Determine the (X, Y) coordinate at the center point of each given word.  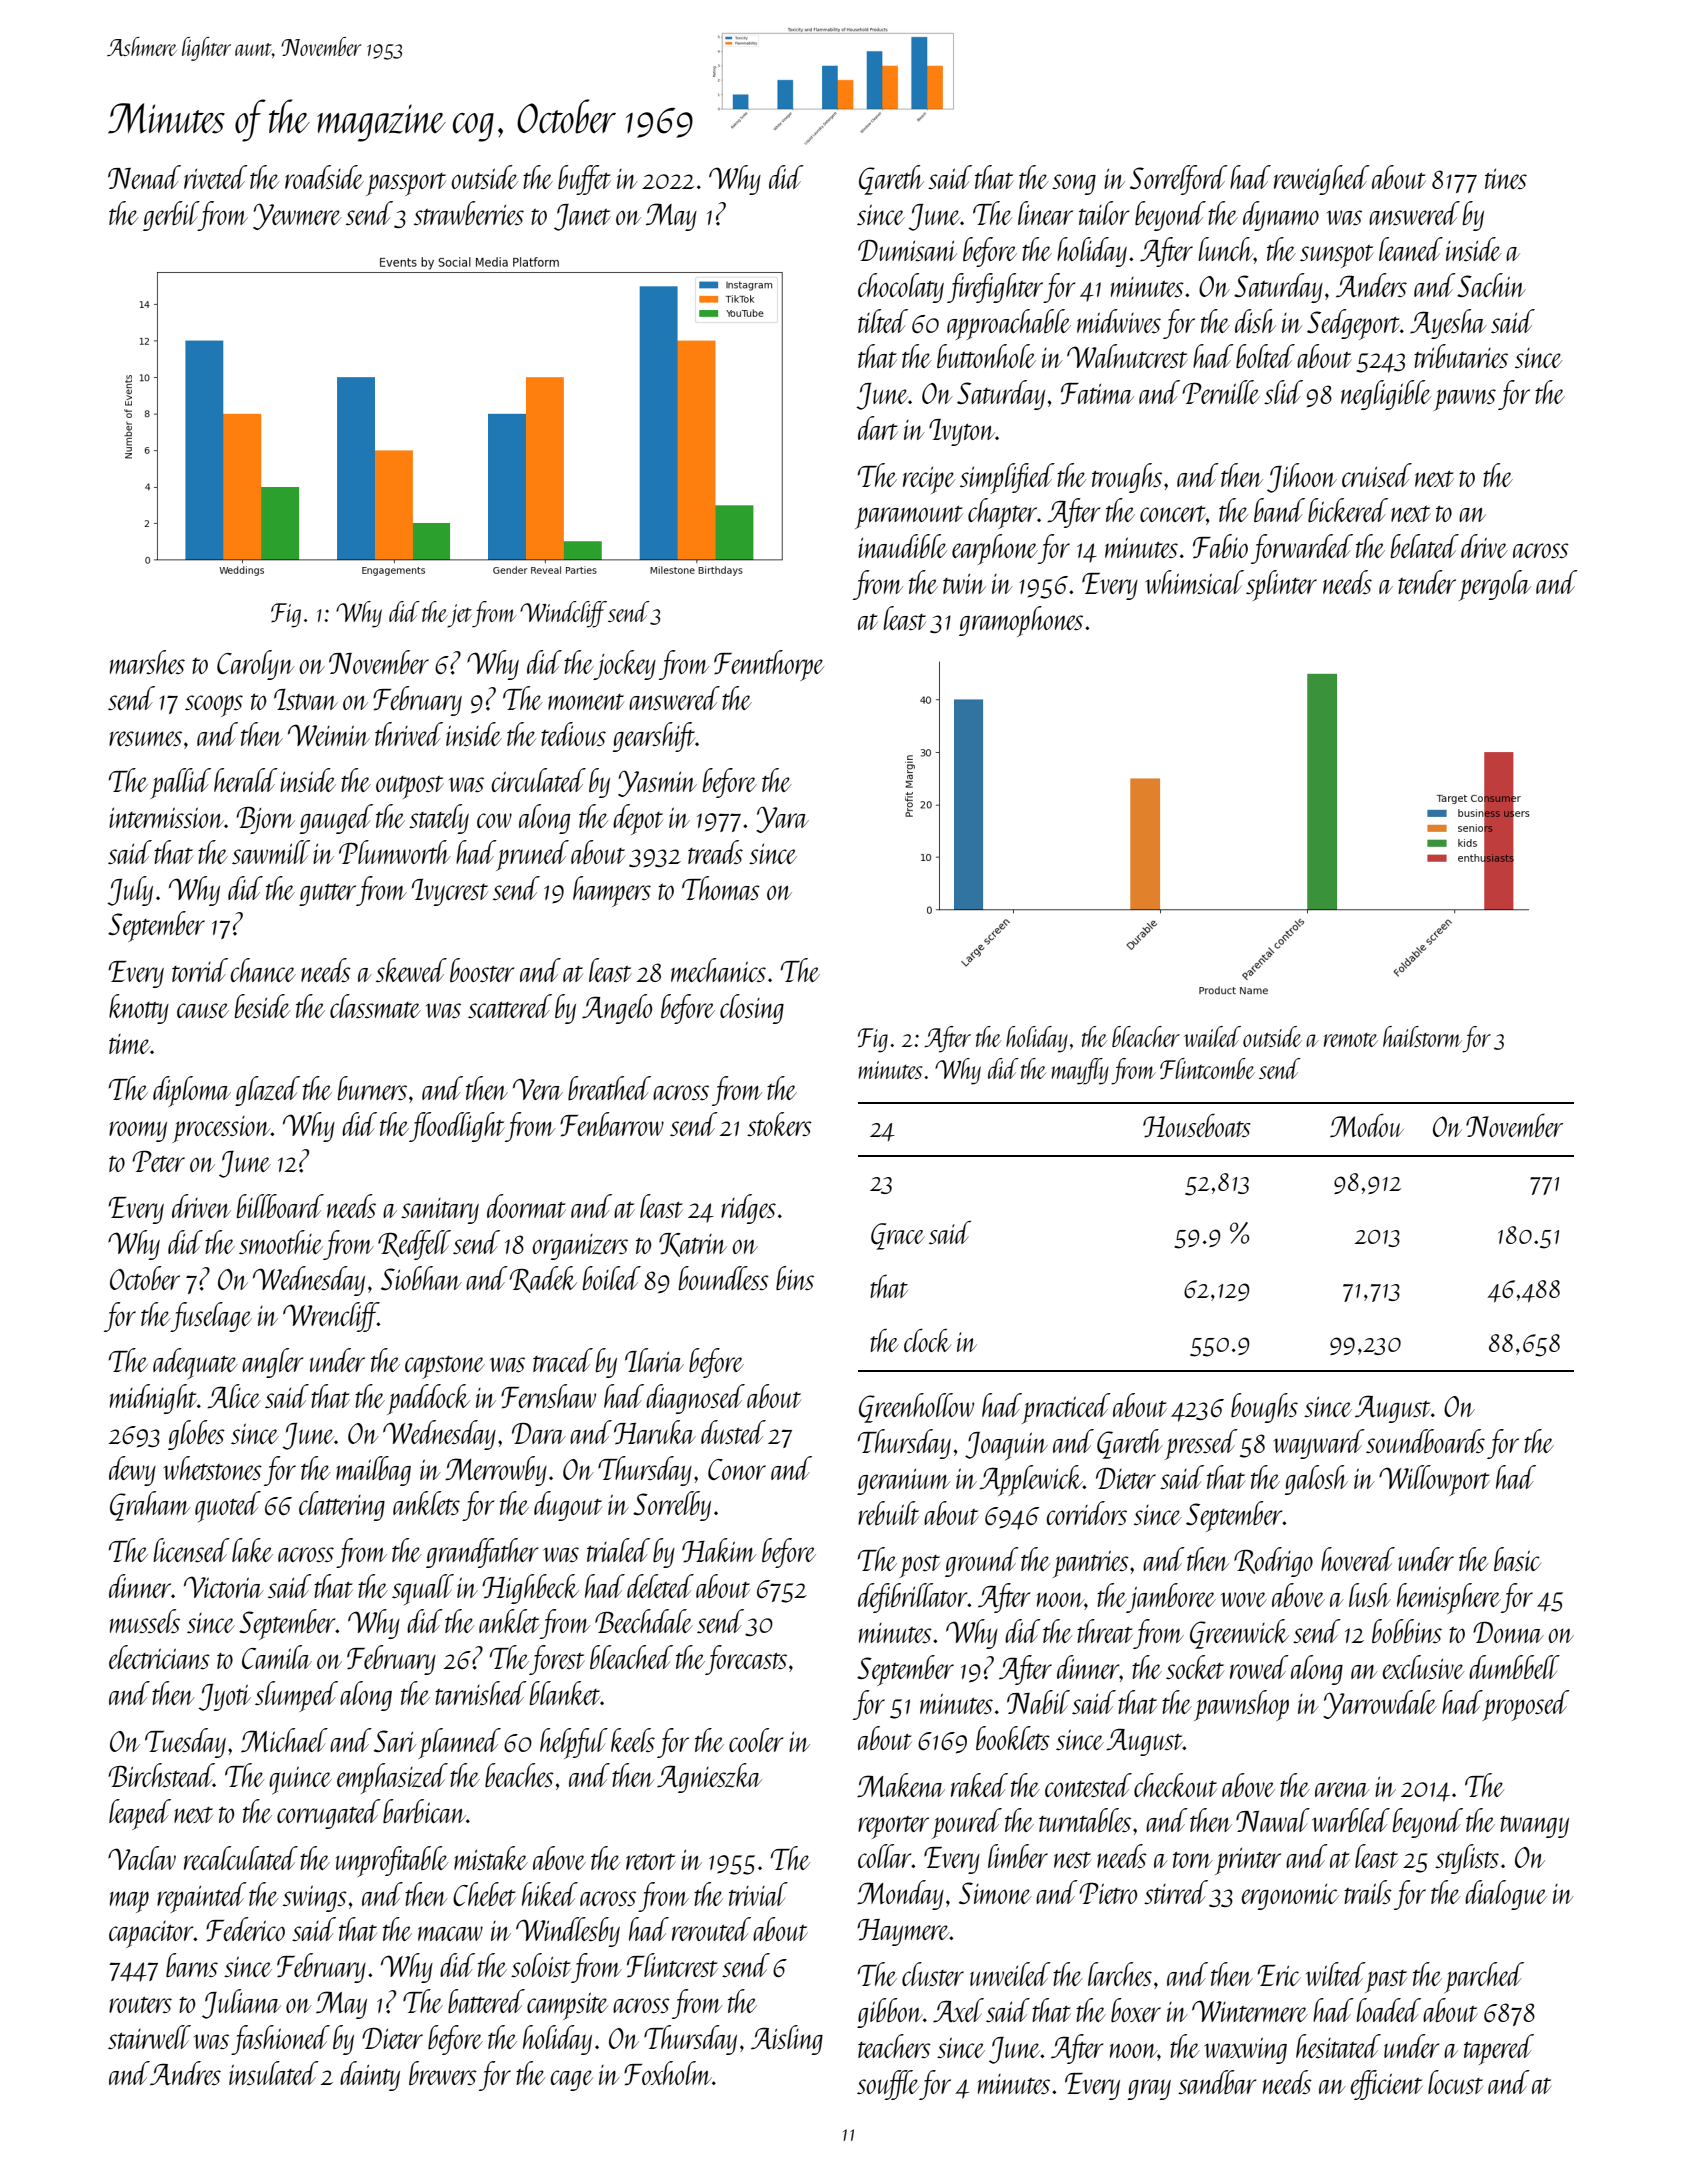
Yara (782, 819)
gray (1149, 2089)
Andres (185, 2073)
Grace (898, 1236)
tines (1506, 179)
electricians (159, 1657)
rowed (1259, 1667)
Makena (901, 1785)
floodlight (457, 1127)
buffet (584, 180)
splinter (1281, 585)
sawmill (271, 852)
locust (1455, 2082)
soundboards (1425, 1441)
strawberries (469, 213)
